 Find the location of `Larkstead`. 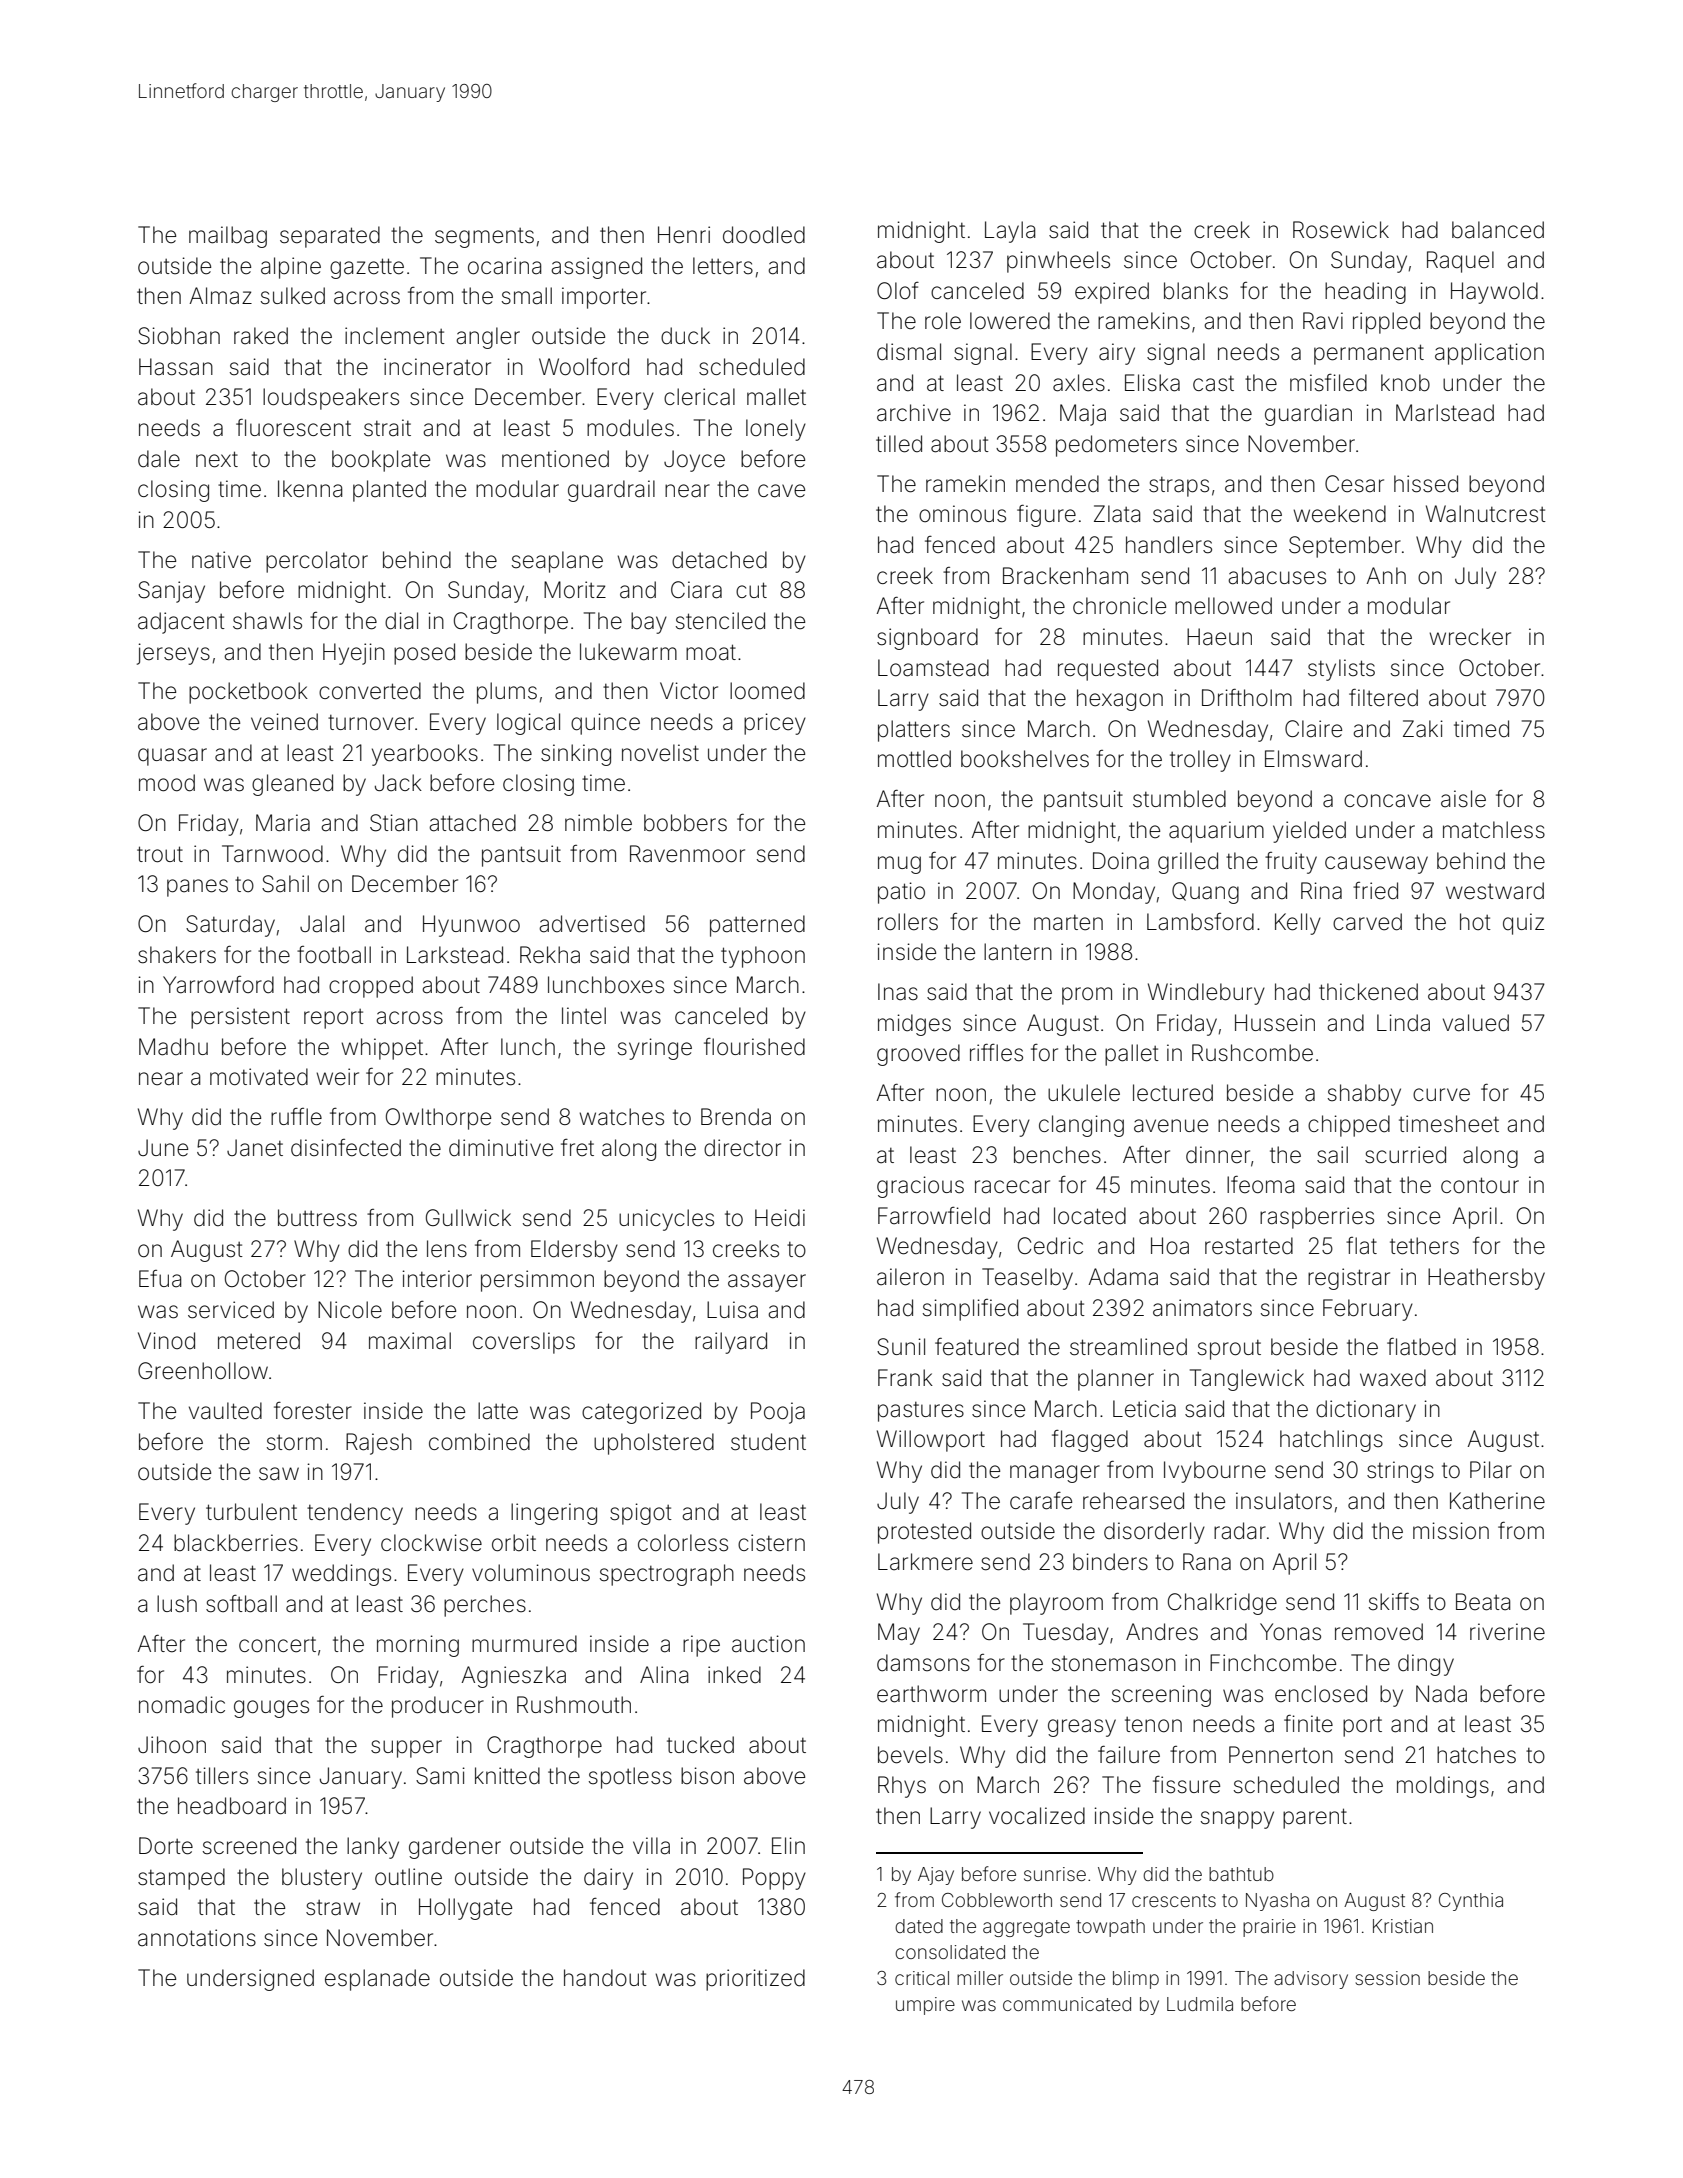

Larkstead is located at coordinates (455, 955).
